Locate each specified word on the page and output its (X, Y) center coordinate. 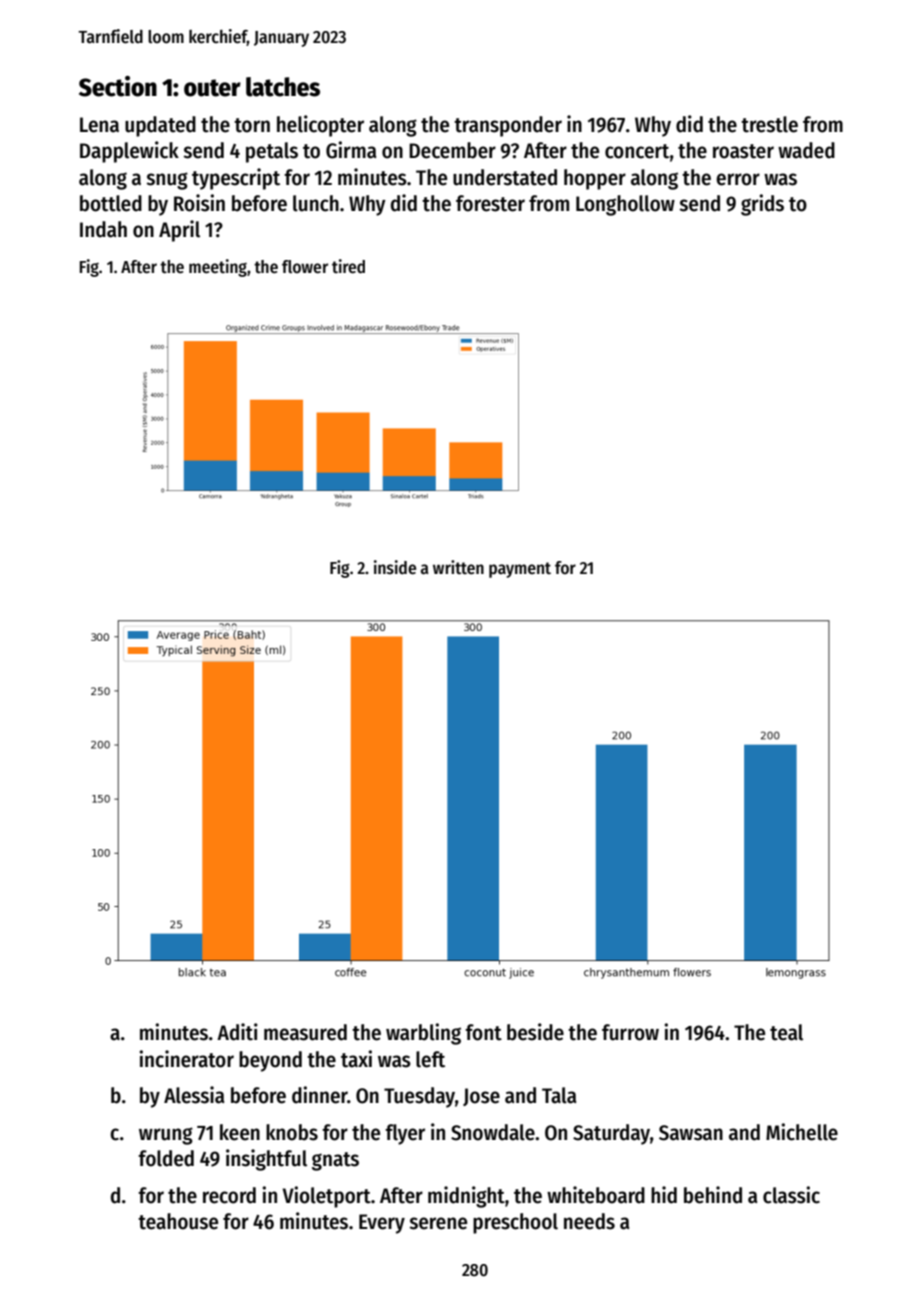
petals (272, 152)
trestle (769, 124)
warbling (423, 1034)
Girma (351, 150)
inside (395, 567)
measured (305, 1032)
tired (348, 266)
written (458, 567)
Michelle (802, 1132)
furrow (630, 1032)
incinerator (186, 1059)
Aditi (237, 1032)
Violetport (326, 1197)
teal (786, 1032)
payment (520, 570)
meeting (218, 268)
